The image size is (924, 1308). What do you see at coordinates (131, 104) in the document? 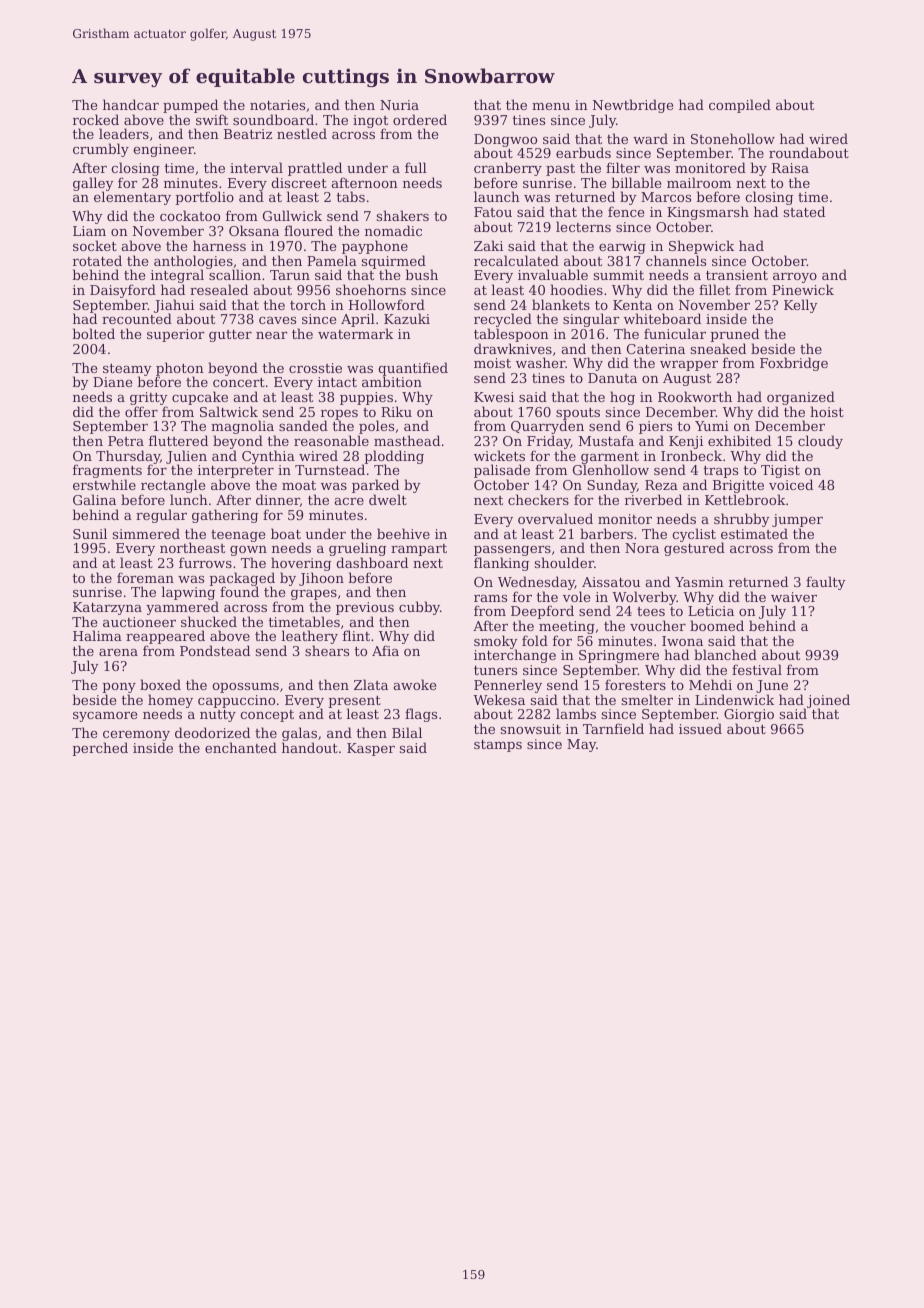
I see `handcar` at bounding box center [131, 104].
